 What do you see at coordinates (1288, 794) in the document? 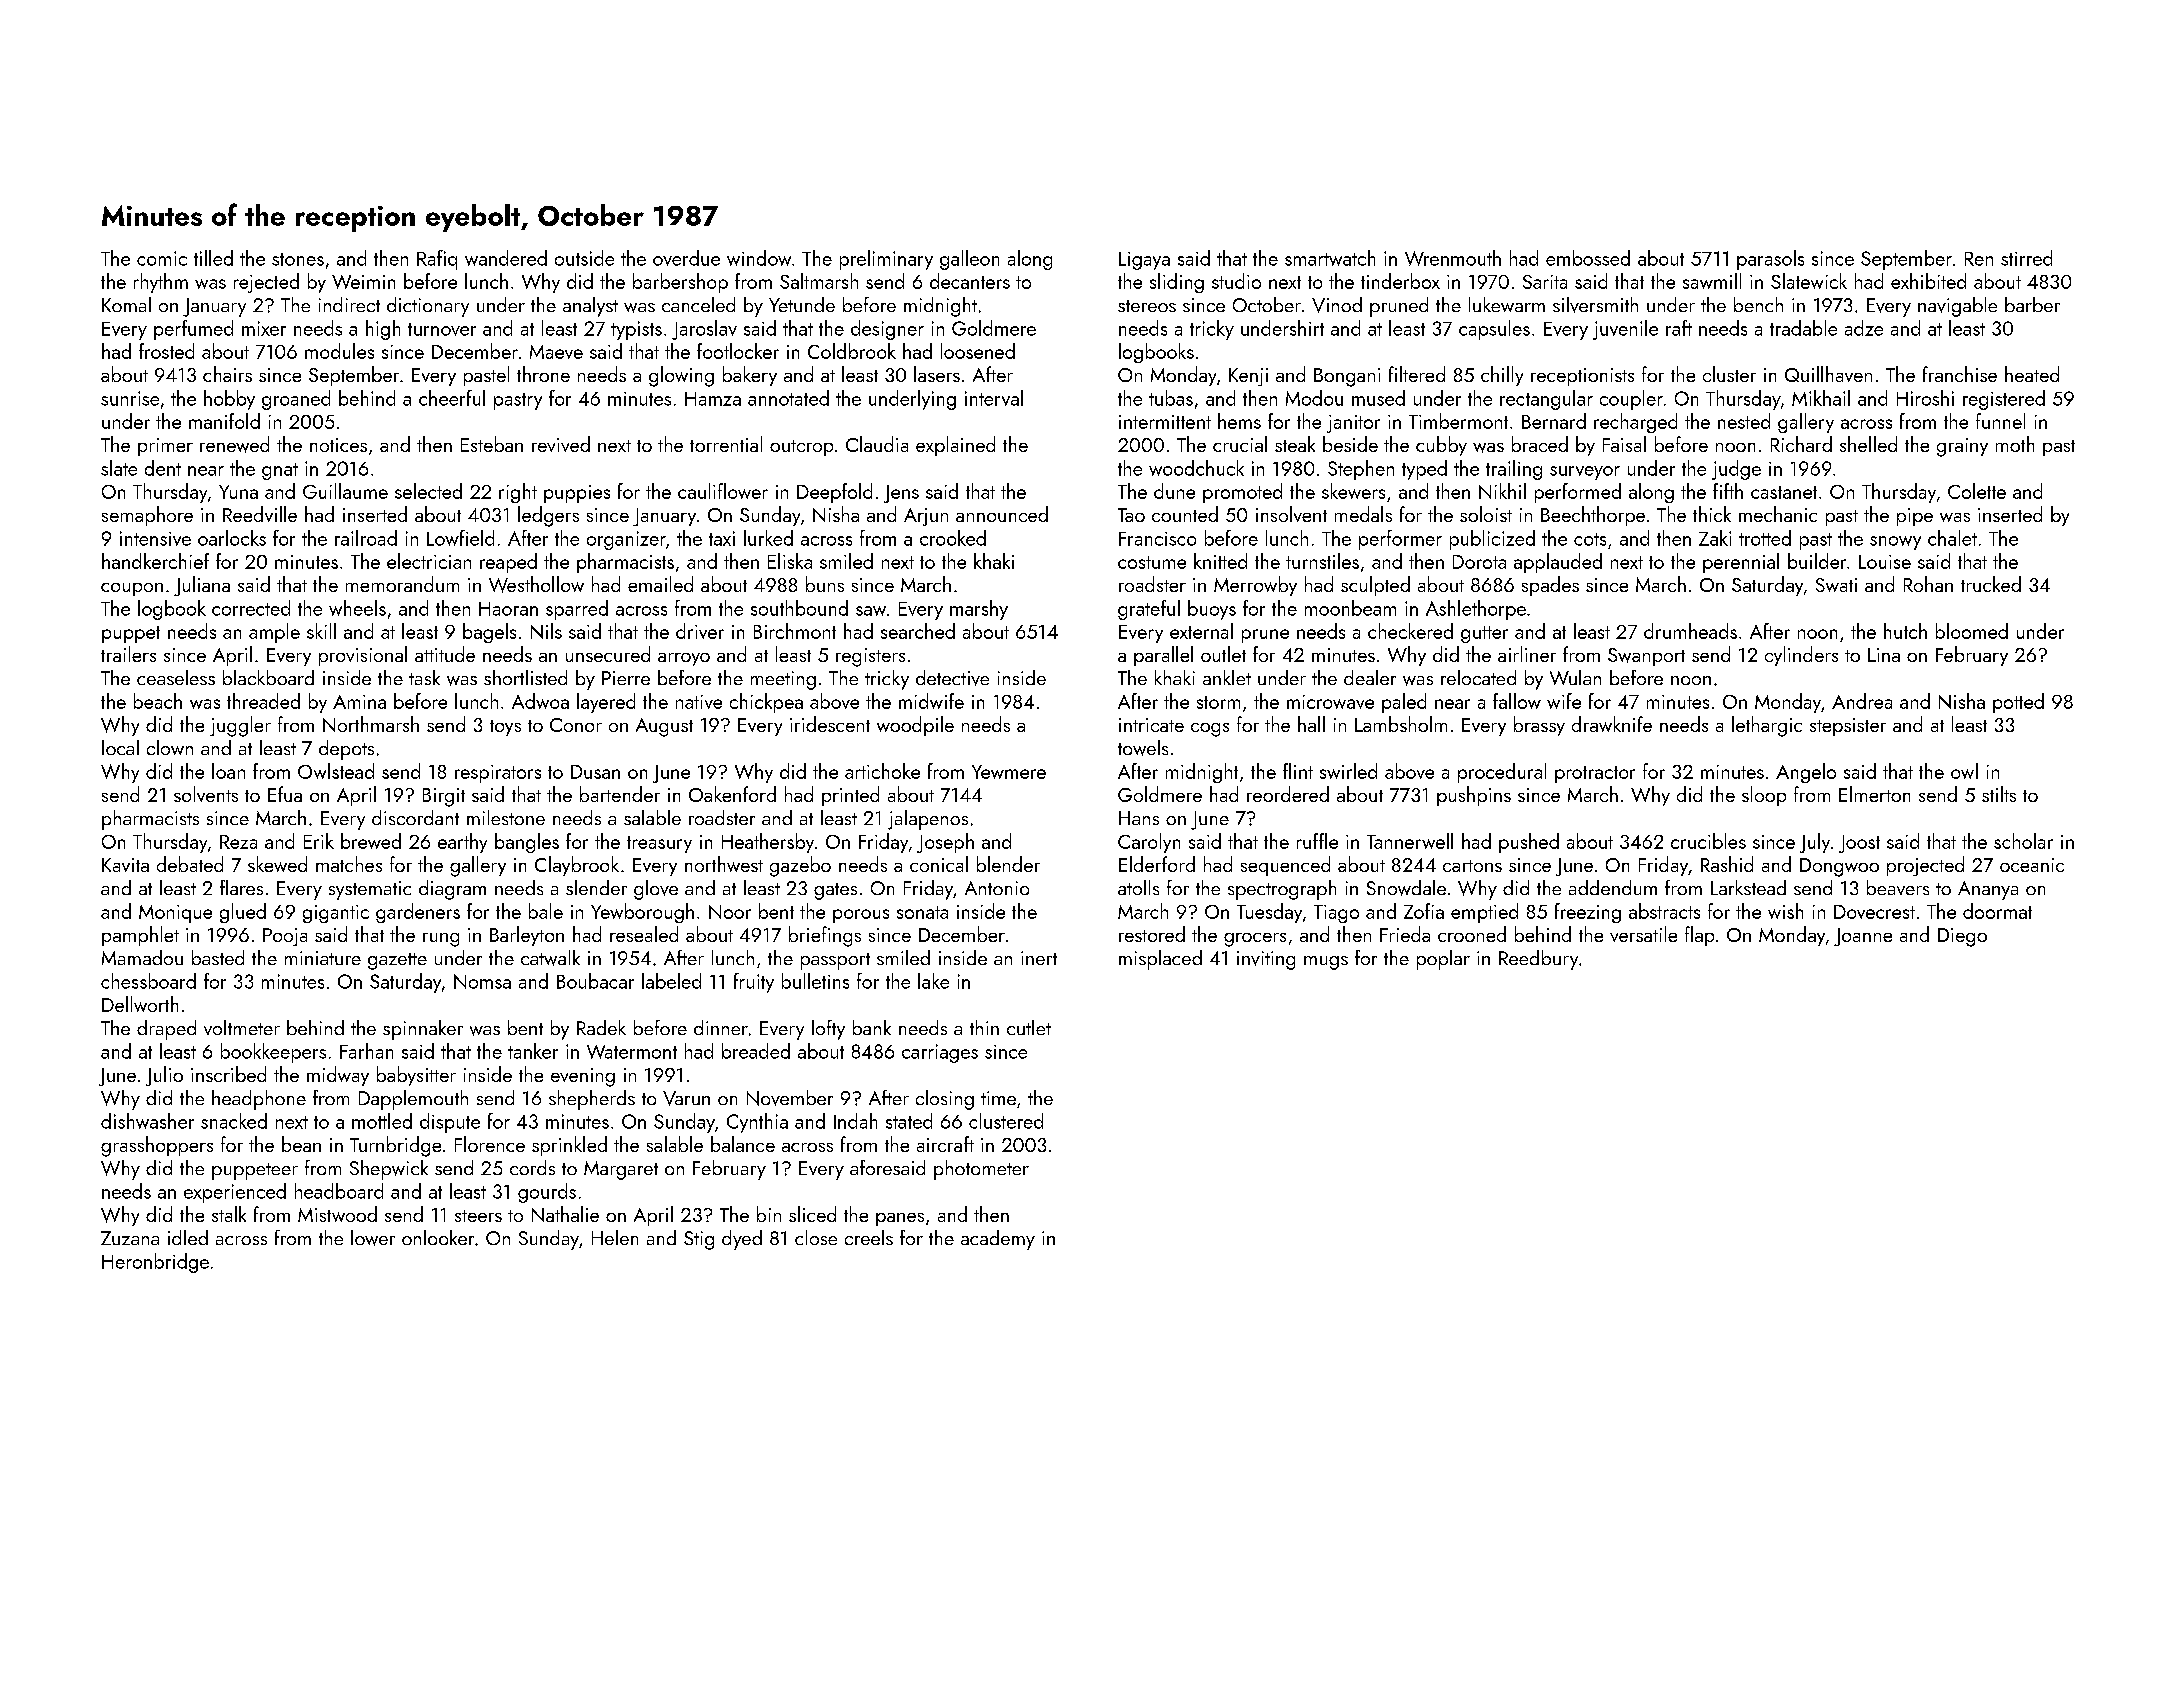
I see `reordered` at bounding box center [1288, 794].
